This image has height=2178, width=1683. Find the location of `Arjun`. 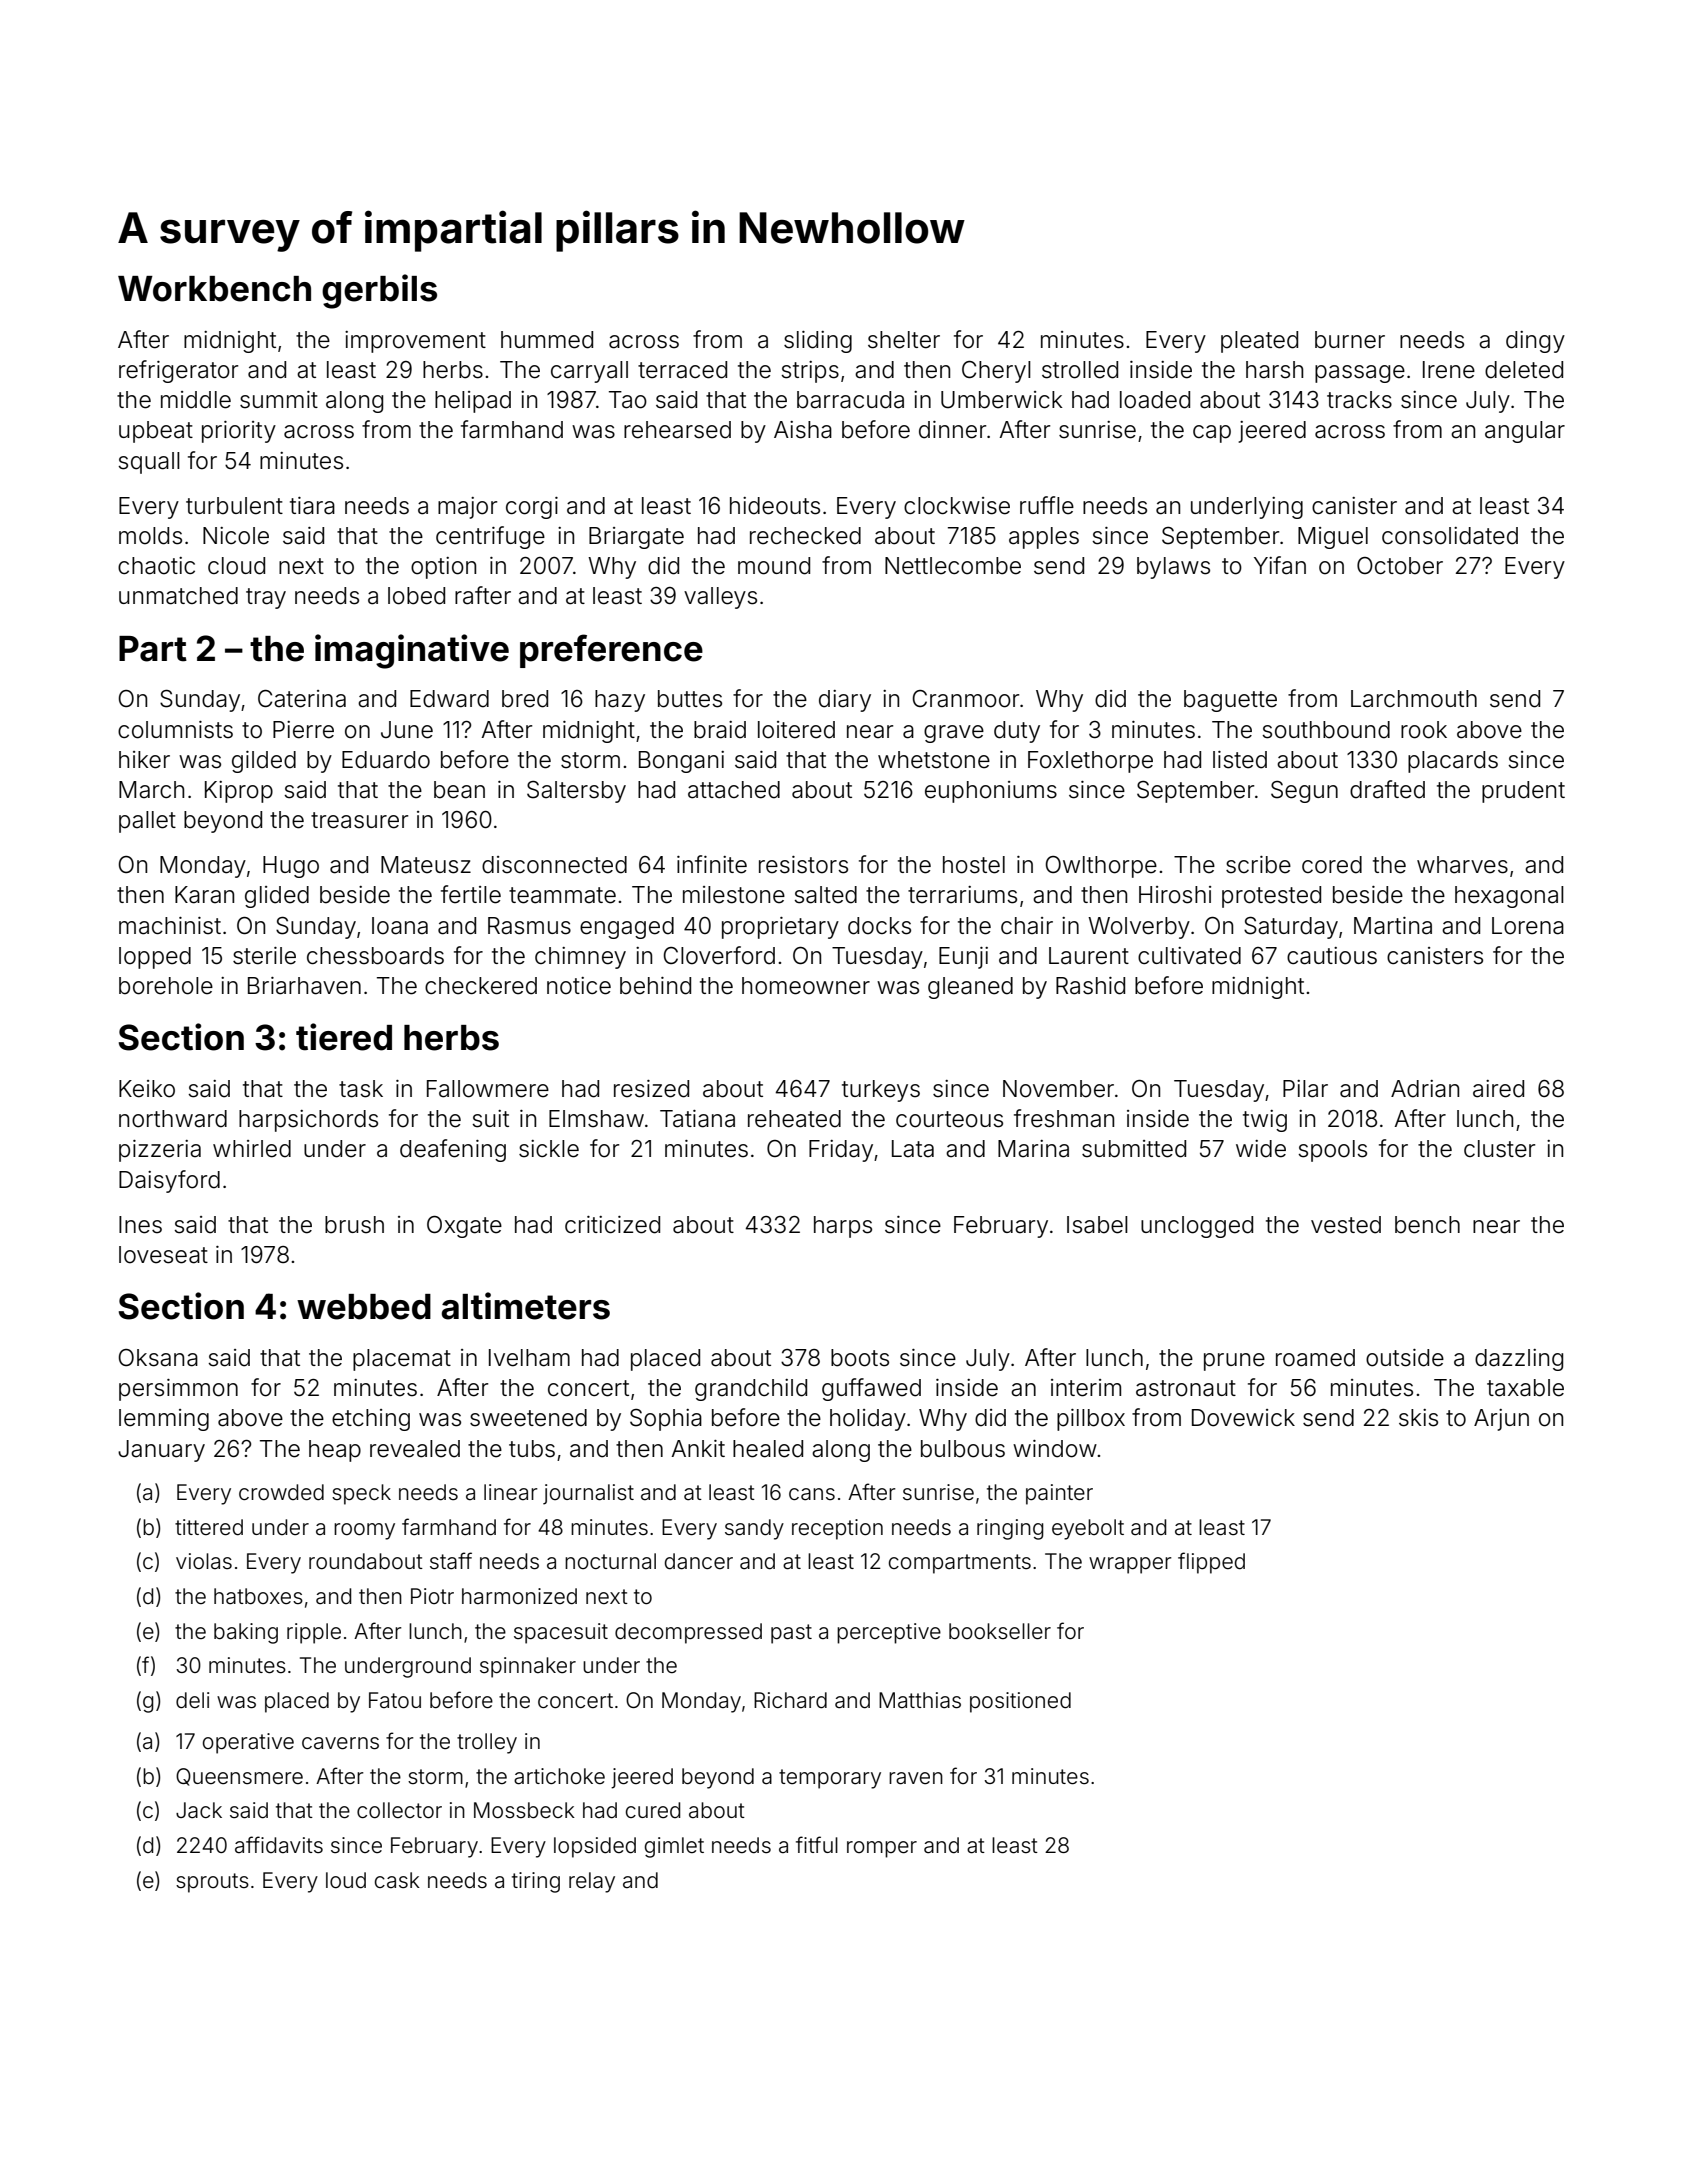

Arjun is located at coordinates (1501, 1420).
